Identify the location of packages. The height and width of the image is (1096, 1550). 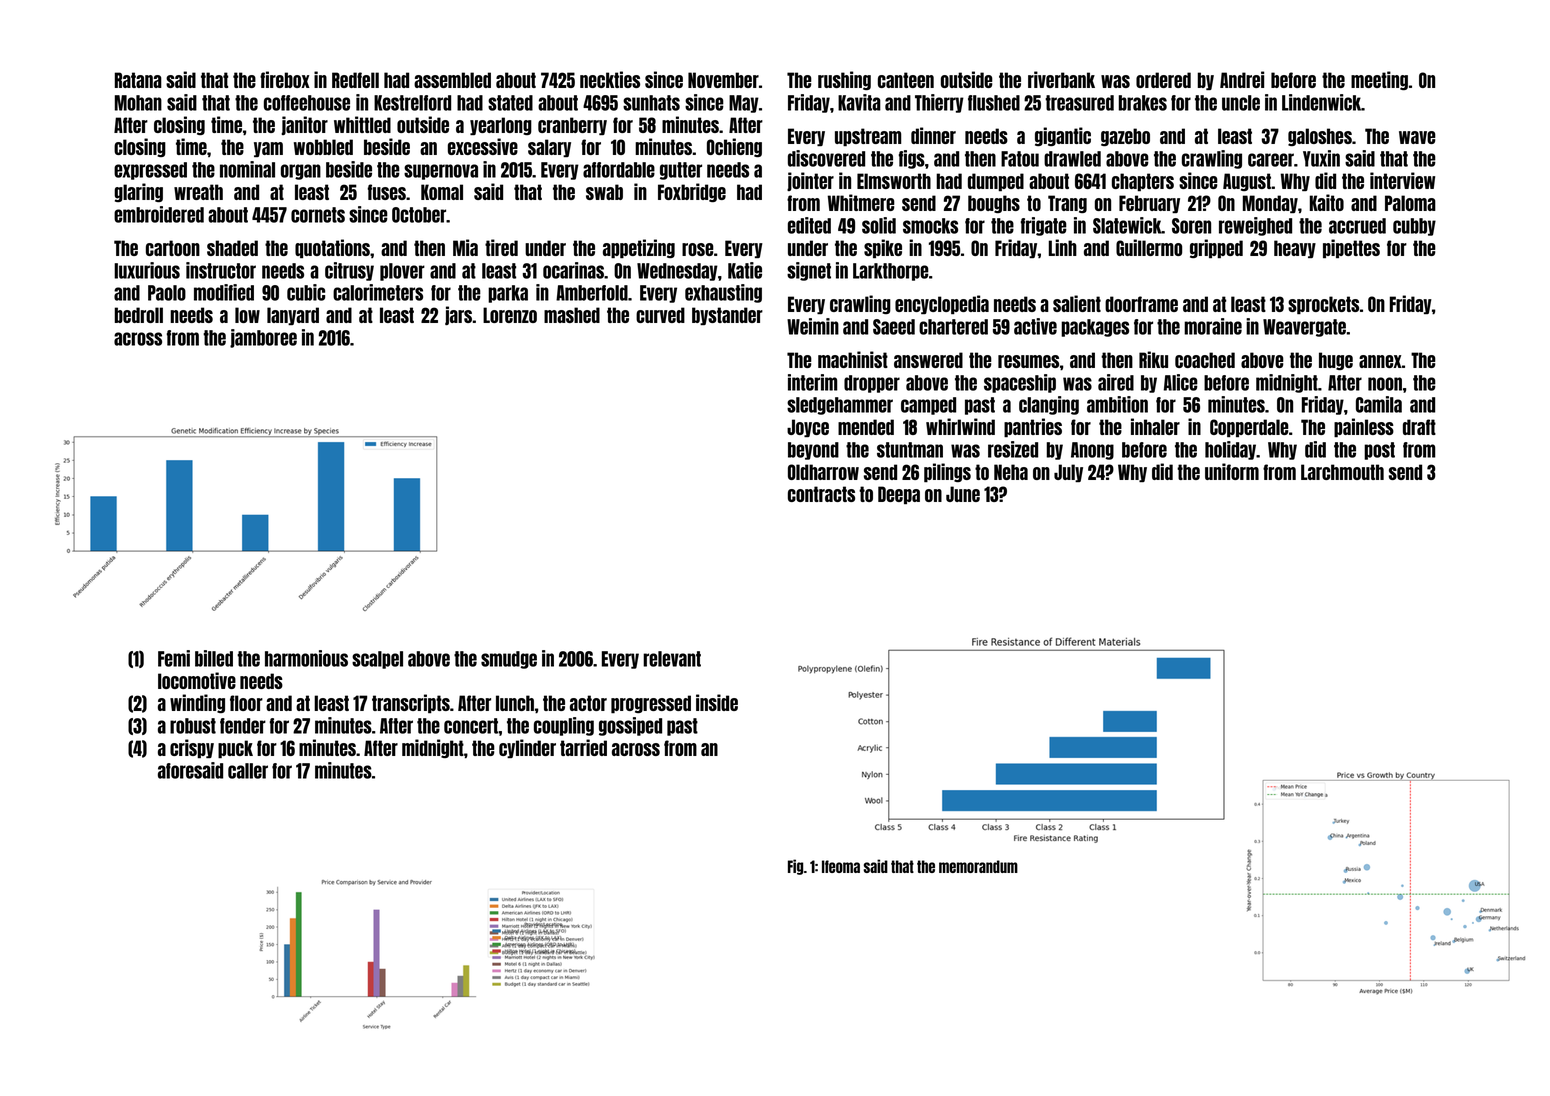
(1095, 328).
